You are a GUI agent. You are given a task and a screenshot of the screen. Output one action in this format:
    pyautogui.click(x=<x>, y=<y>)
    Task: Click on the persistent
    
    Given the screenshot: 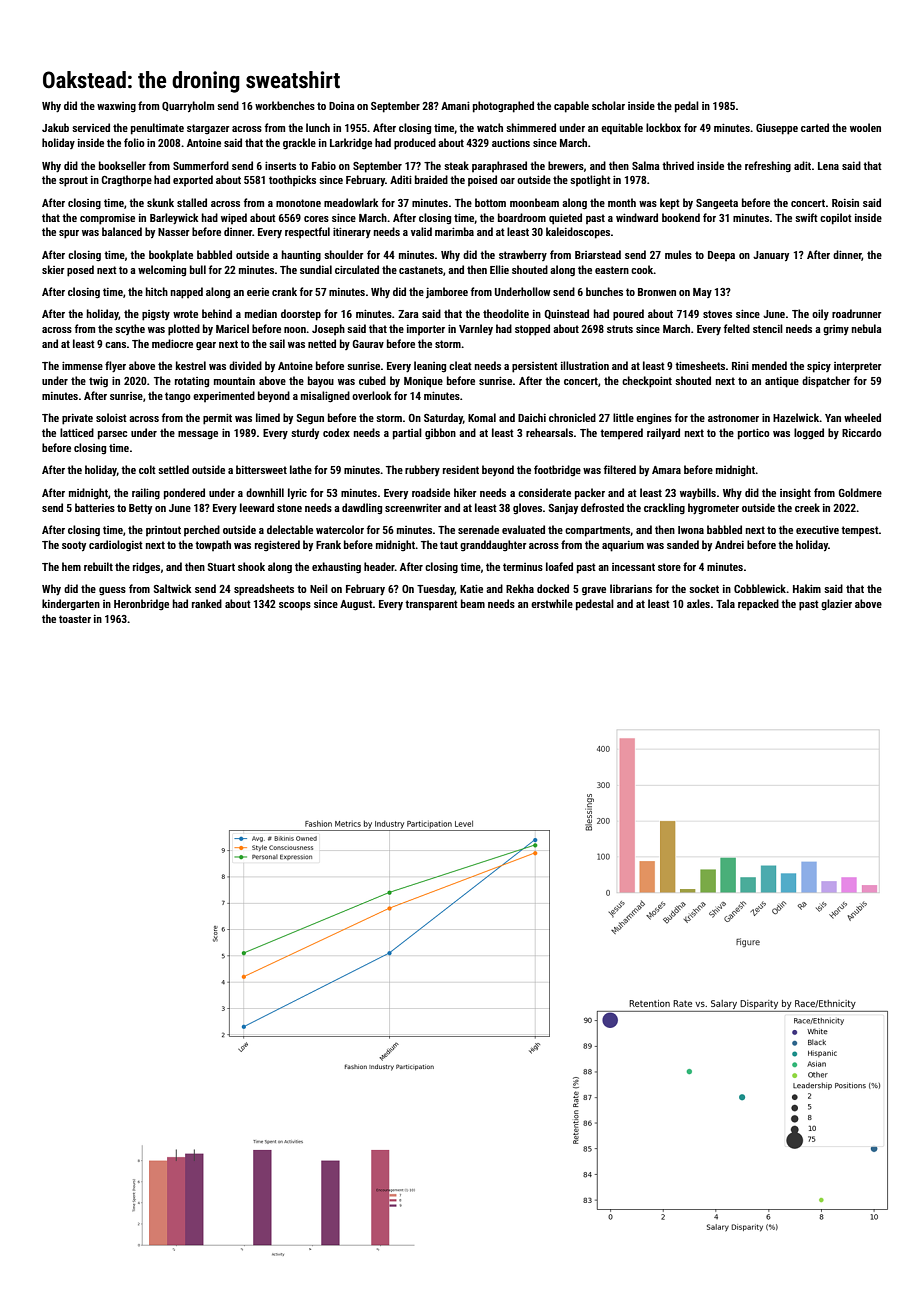 What is the action you would take?
    pyautogui.click(x=535, y=367)
